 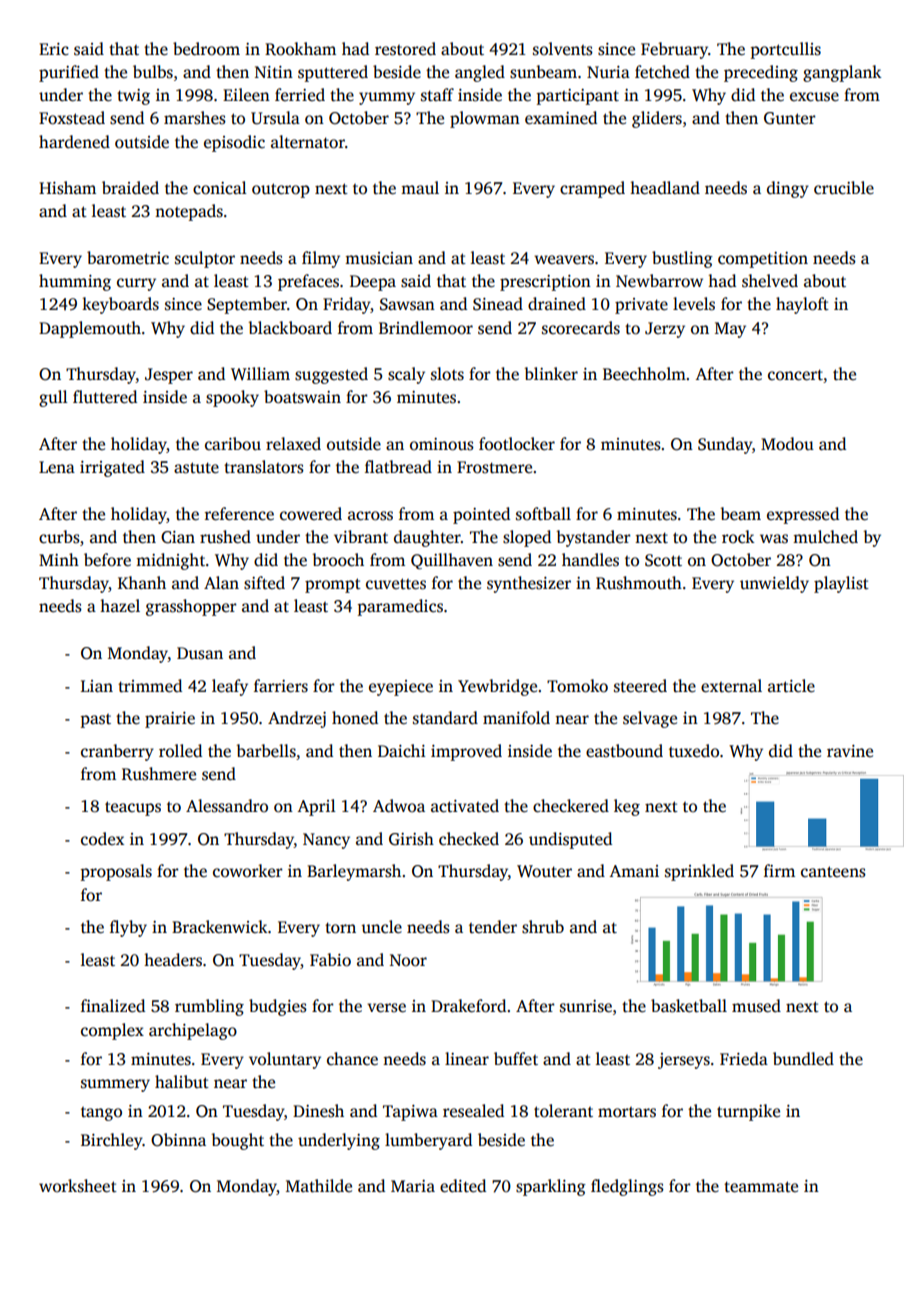 What do you see at coordinates (90, 329) in the screenshot?
I see `Dapplemouth` at bounding box center [90, 329].
